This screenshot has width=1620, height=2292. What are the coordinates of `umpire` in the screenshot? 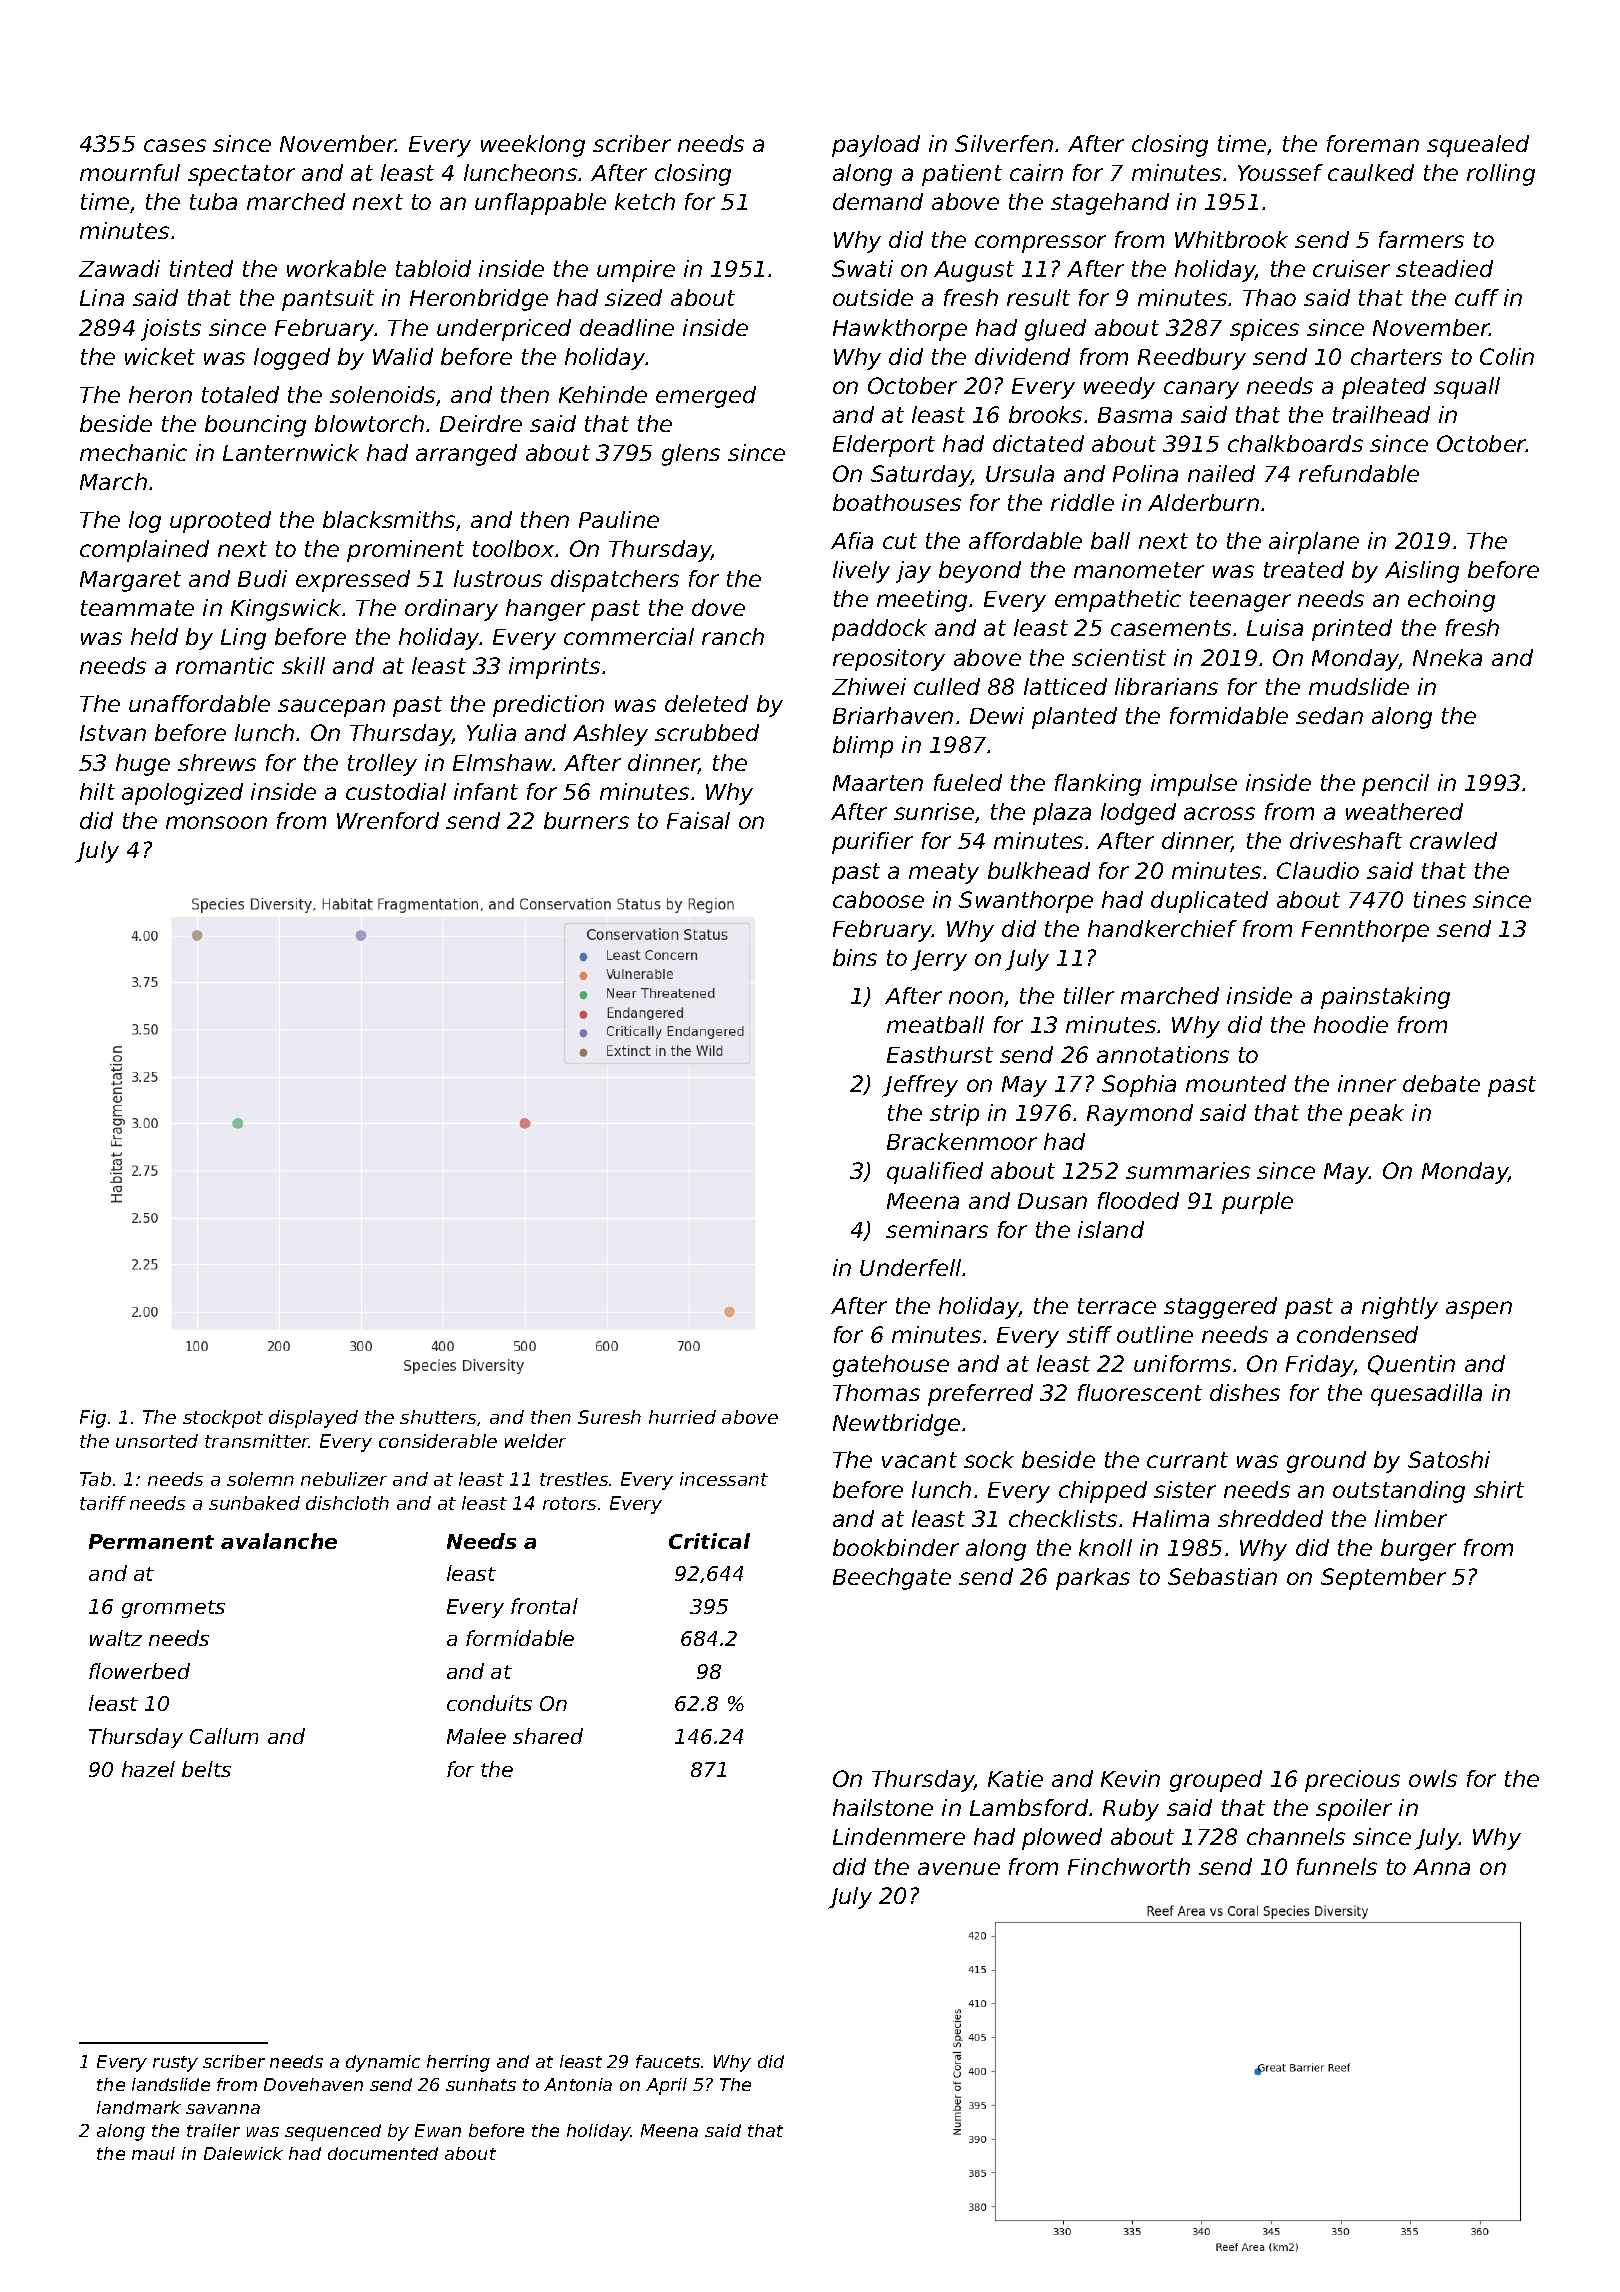 It's located at (636, 271).
